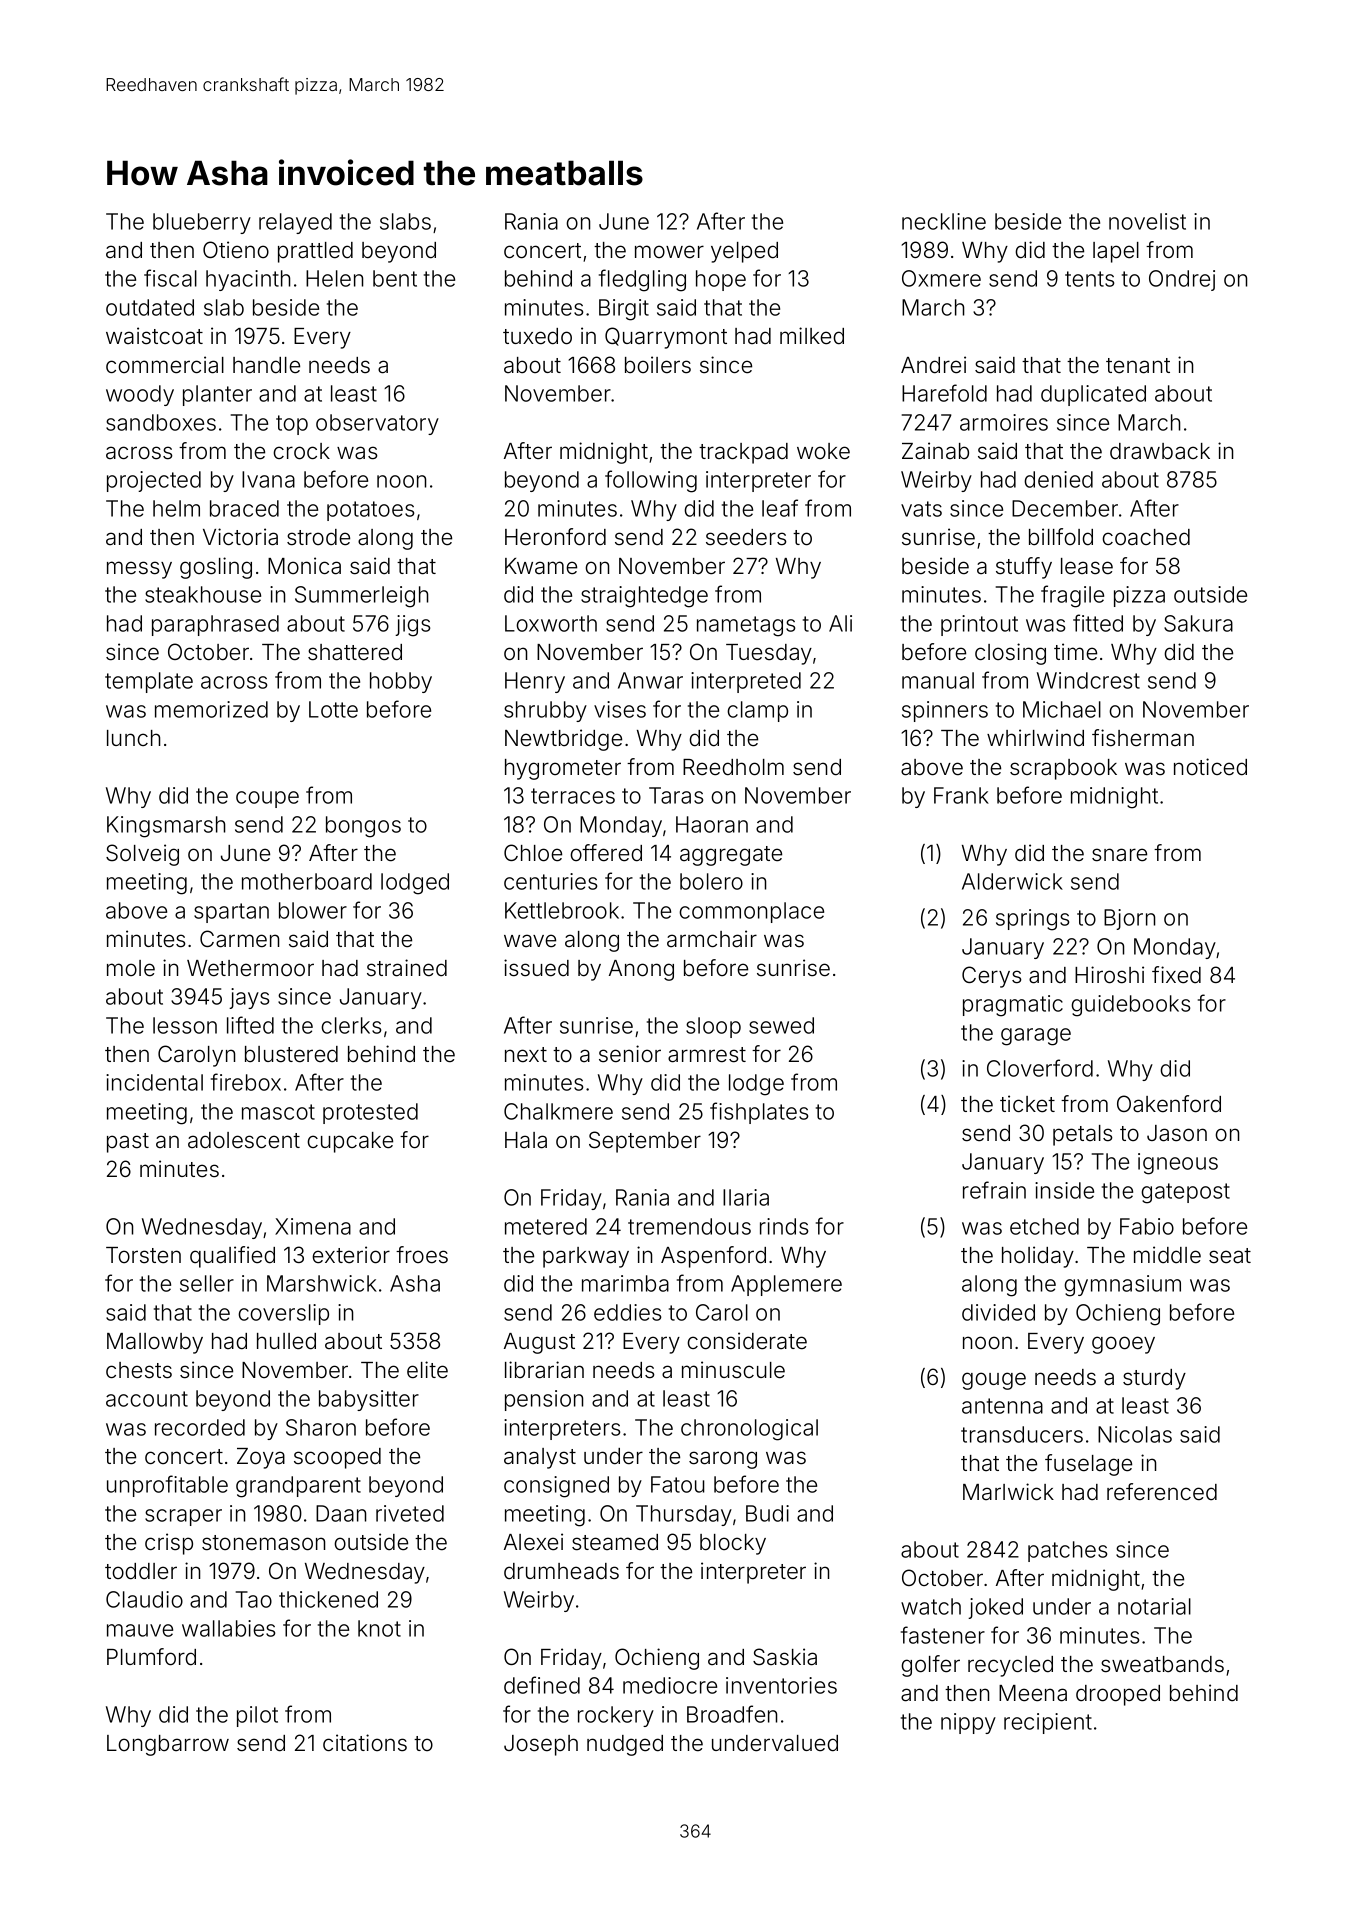 Image resolution: width=1359 pixels, height=1922 pixels. Describe the element at coordinates (1154, 1379) in the document. I see `sturdy` at that location.
